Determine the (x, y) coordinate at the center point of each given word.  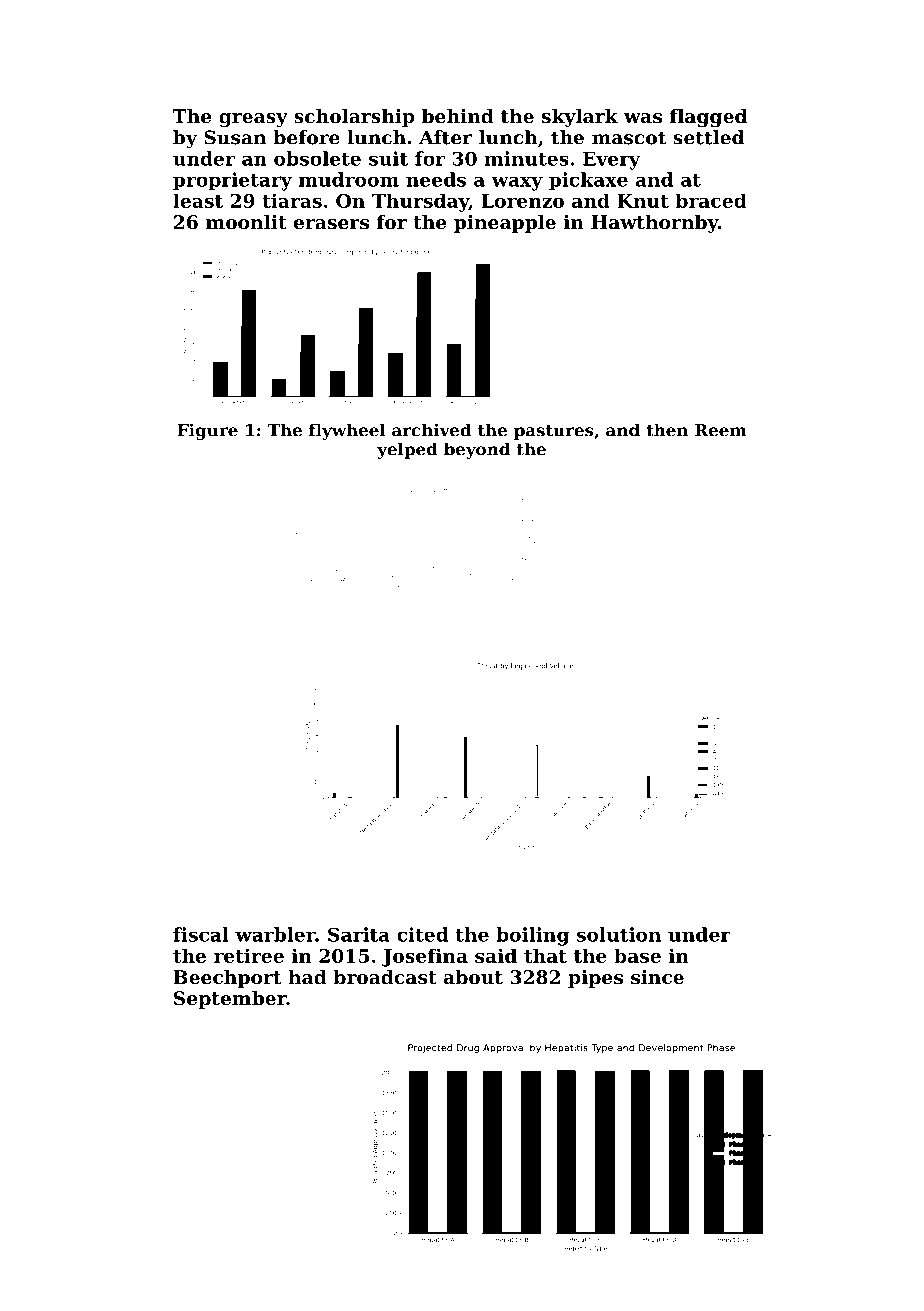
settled (708, 137)
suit (388, 158)
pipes (595, 979)
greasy (253, 120)
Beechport (227, 979)
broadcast (385, 977)
